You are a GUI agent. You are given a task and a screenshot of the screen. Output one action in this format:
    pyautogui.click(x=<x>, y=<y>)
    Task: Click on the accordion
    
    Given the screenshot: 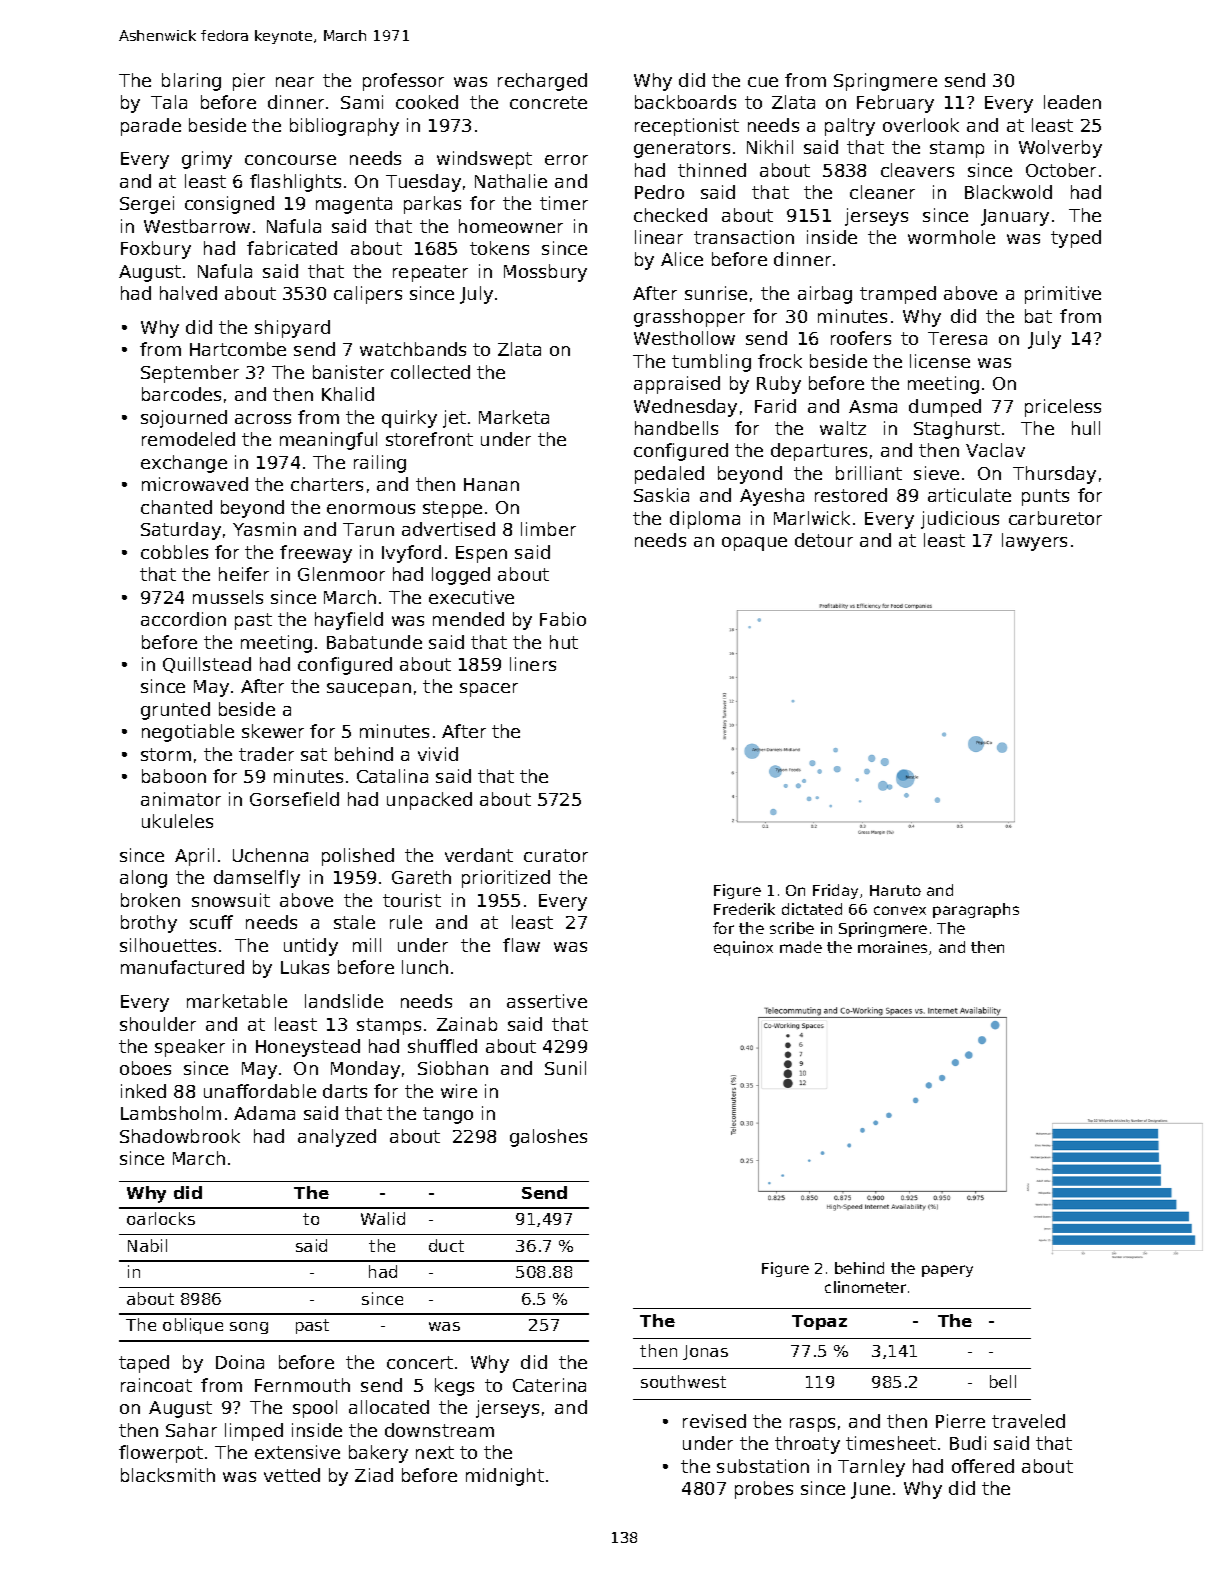 What is the action you would take?
    pyautogui.click(x=183, y=619)
